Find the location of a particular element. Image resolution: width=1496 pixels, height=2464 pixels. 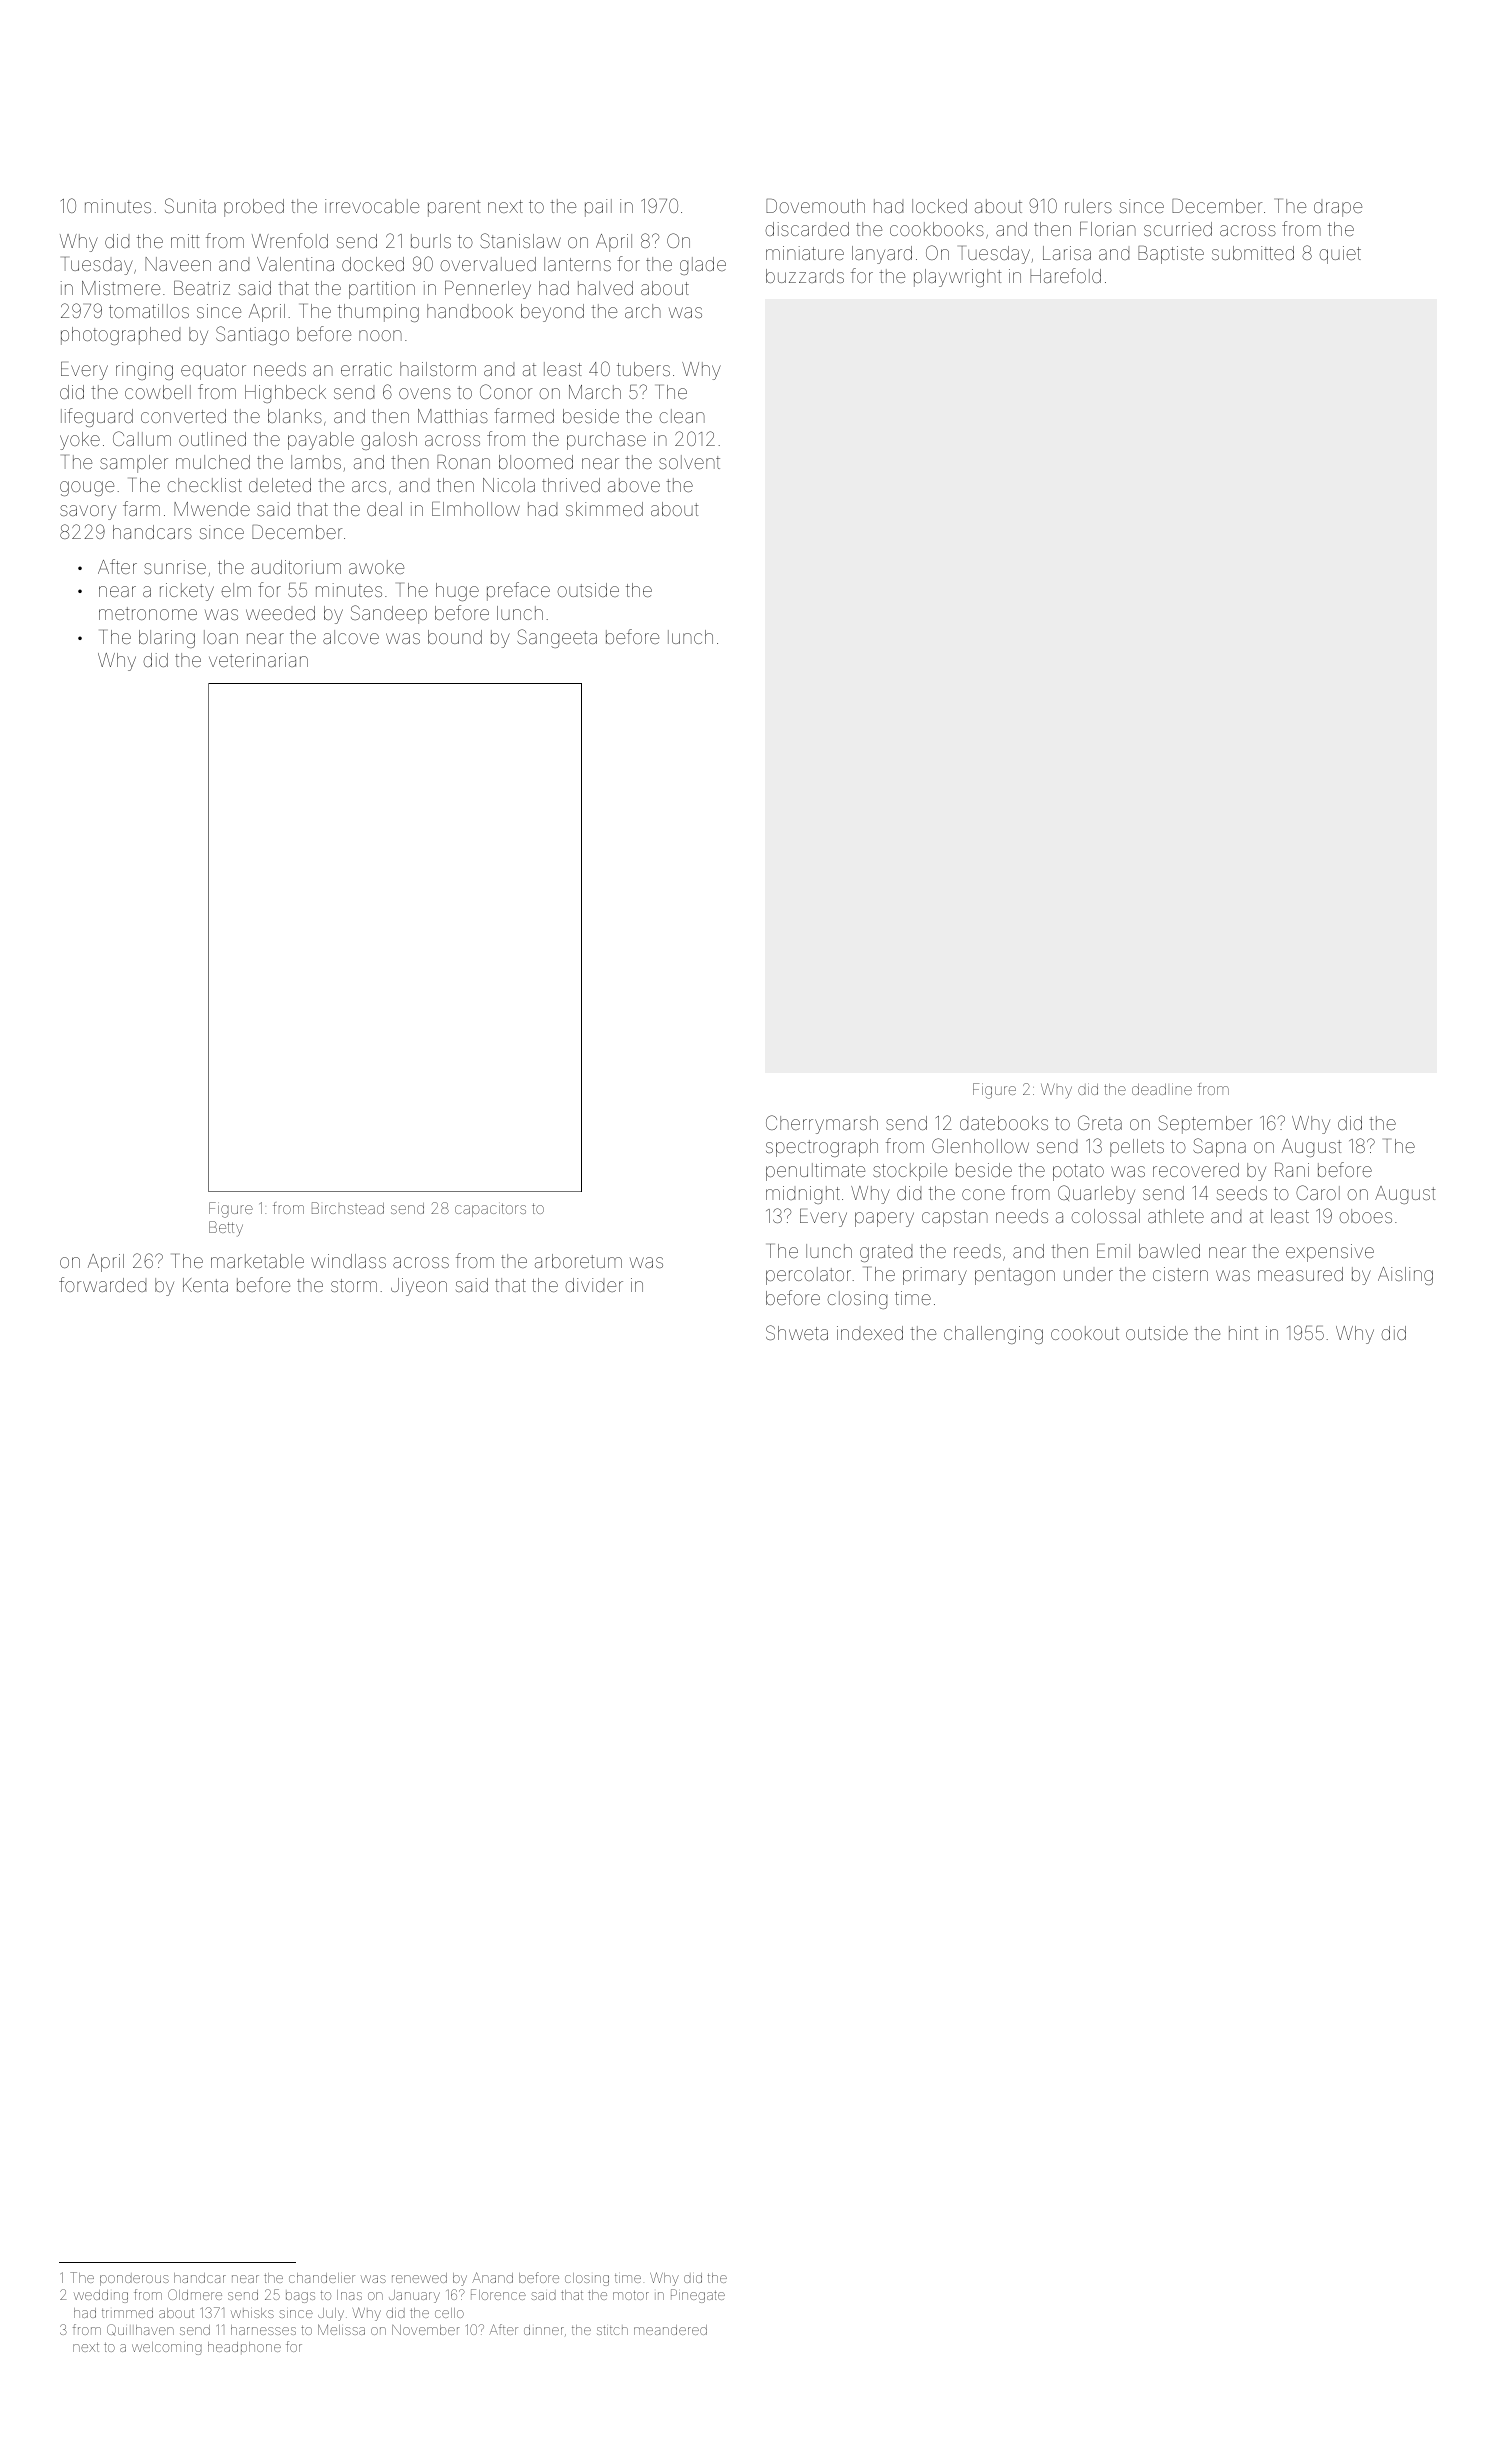

November is located at coordinates (426, 2330).
